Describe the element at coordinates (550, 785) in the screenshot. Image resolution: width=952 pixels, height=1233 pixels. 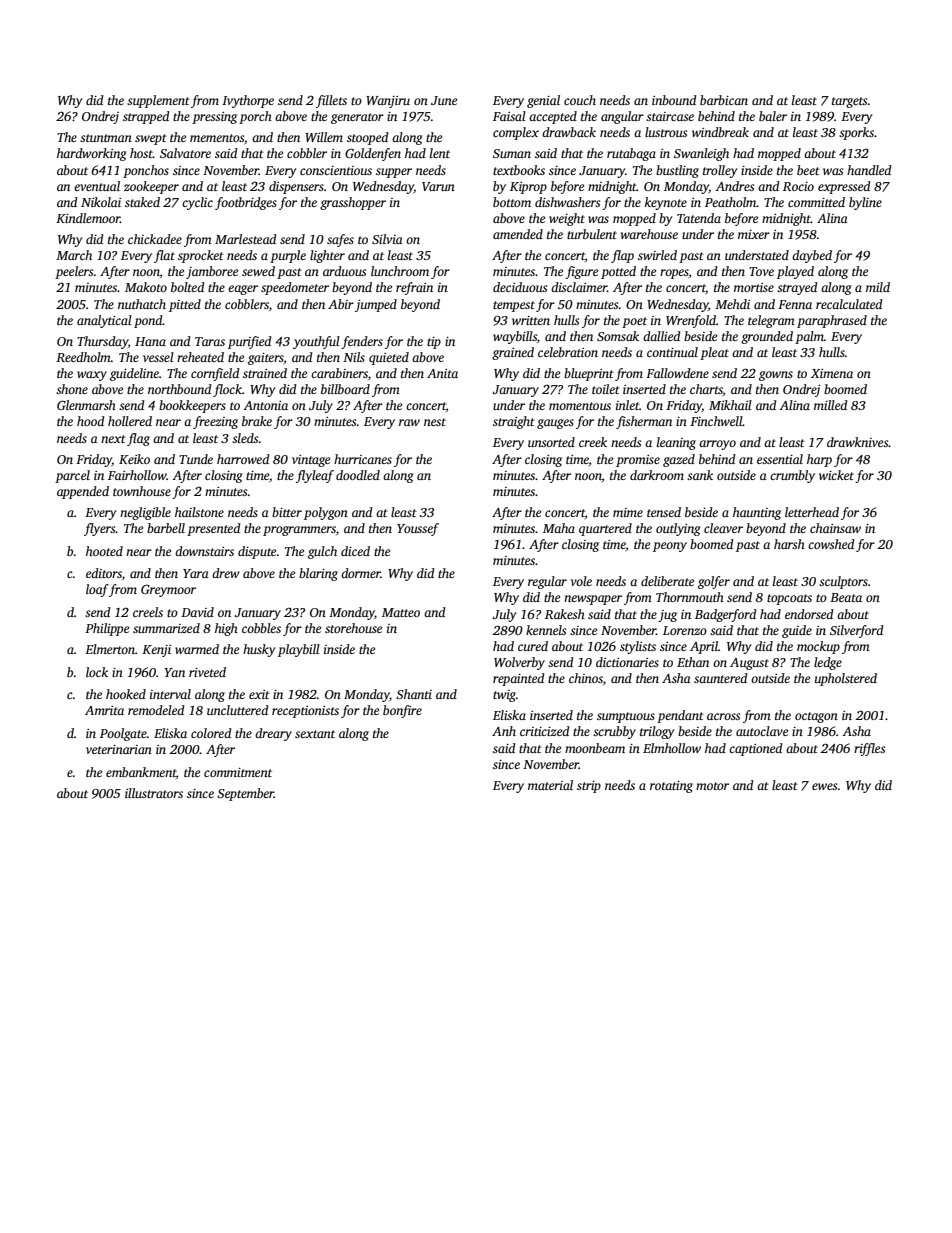
I see `material` at that location.
